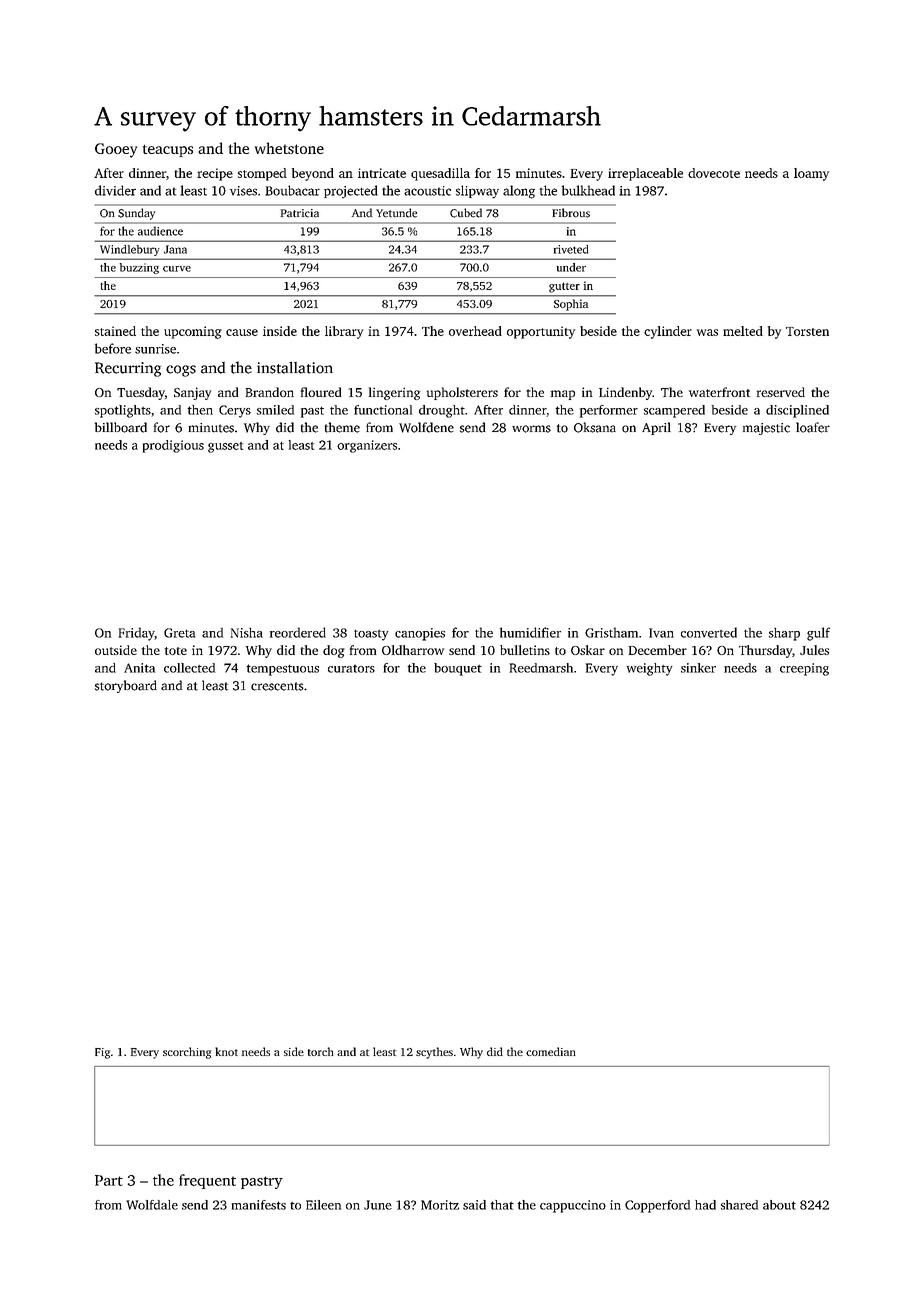 The width and height of the image is (924, 1308). What do you see at coordinates (351, 668) in the image?
I see `curators` at bounding box center [351, 668].
